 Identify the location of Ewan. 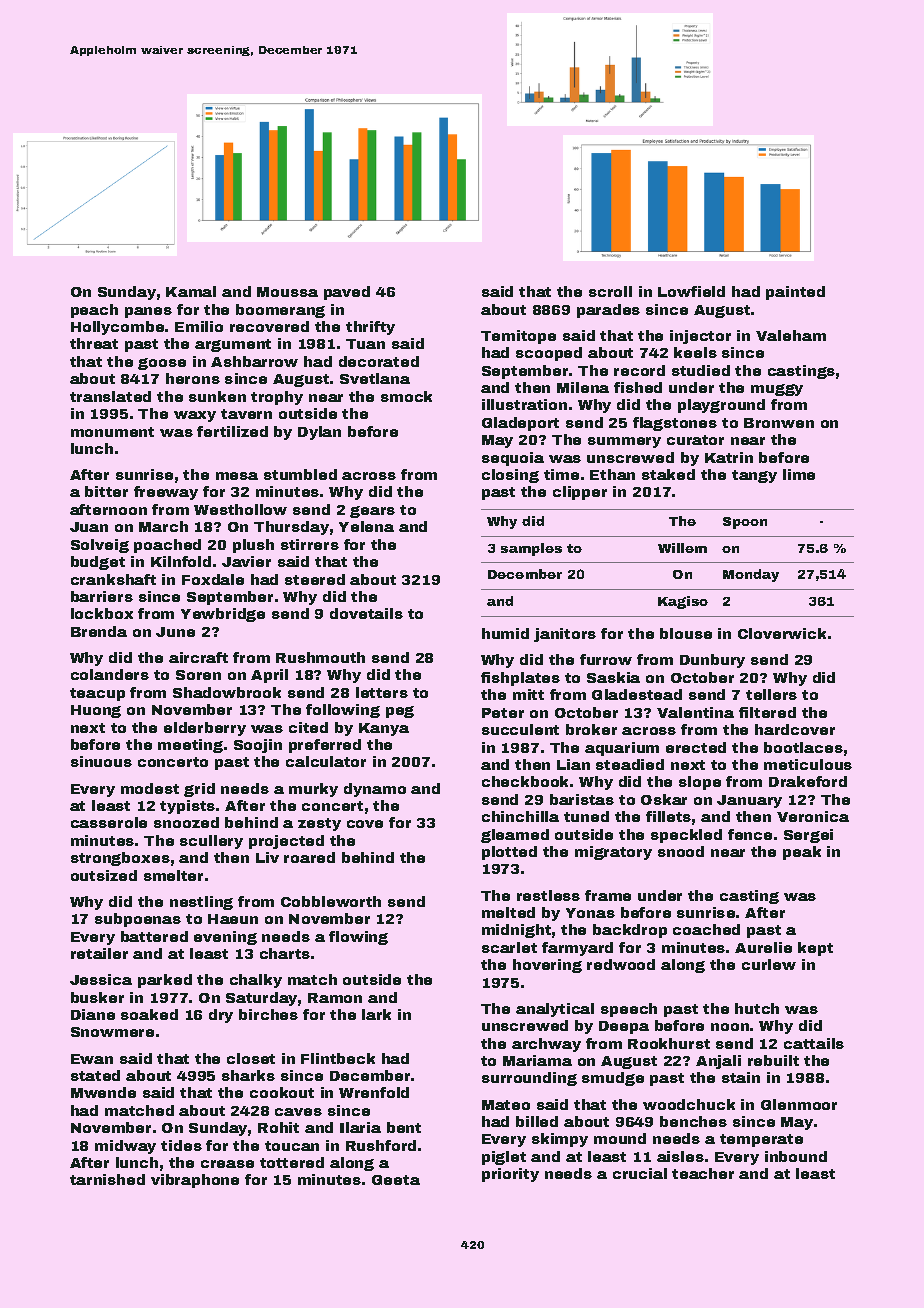
(92, 1059).
